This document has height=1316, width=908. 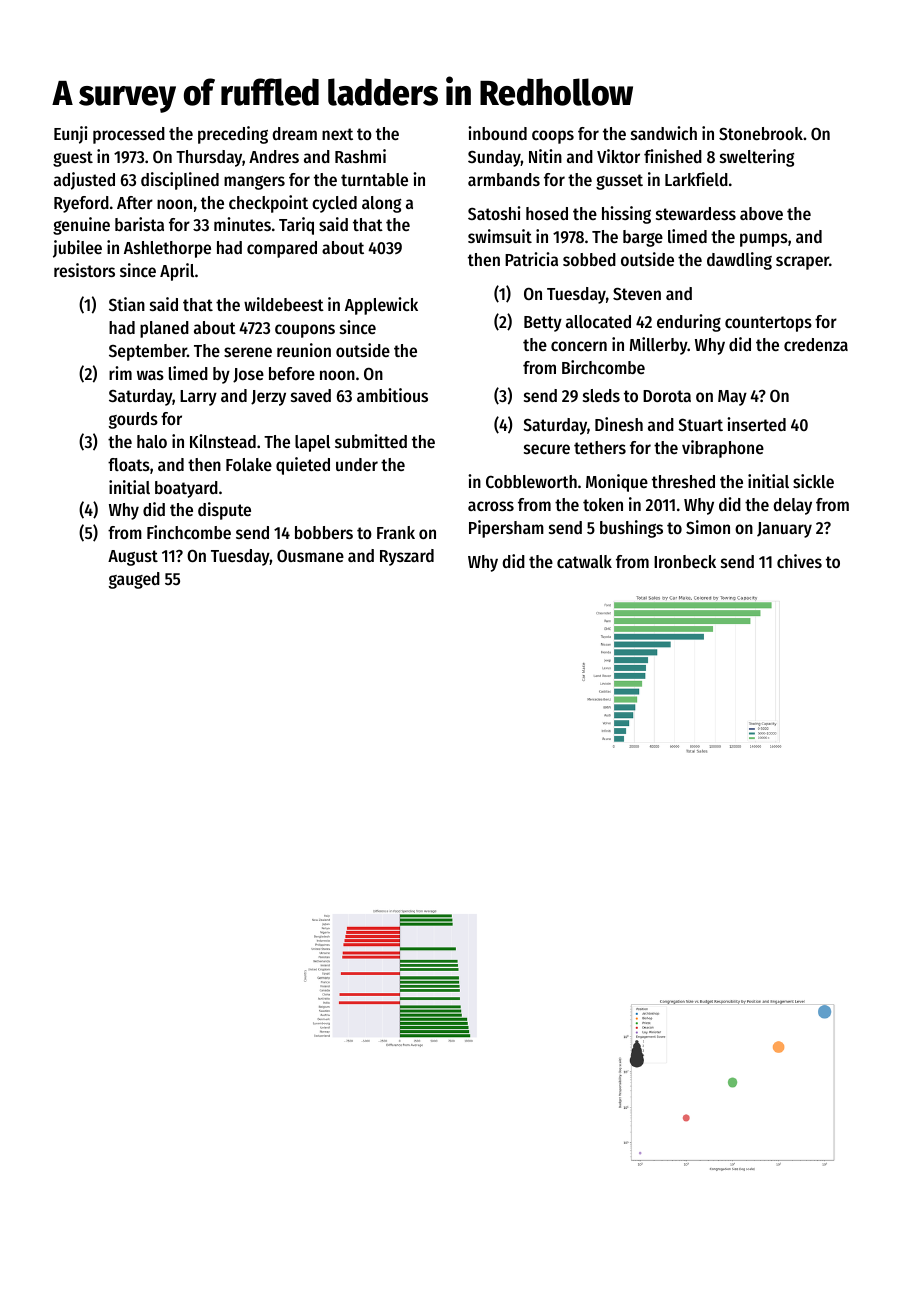 What do you see at coordinates (696, 213) in the document?
I see `stewardess` at bounding box center [696, 213].
